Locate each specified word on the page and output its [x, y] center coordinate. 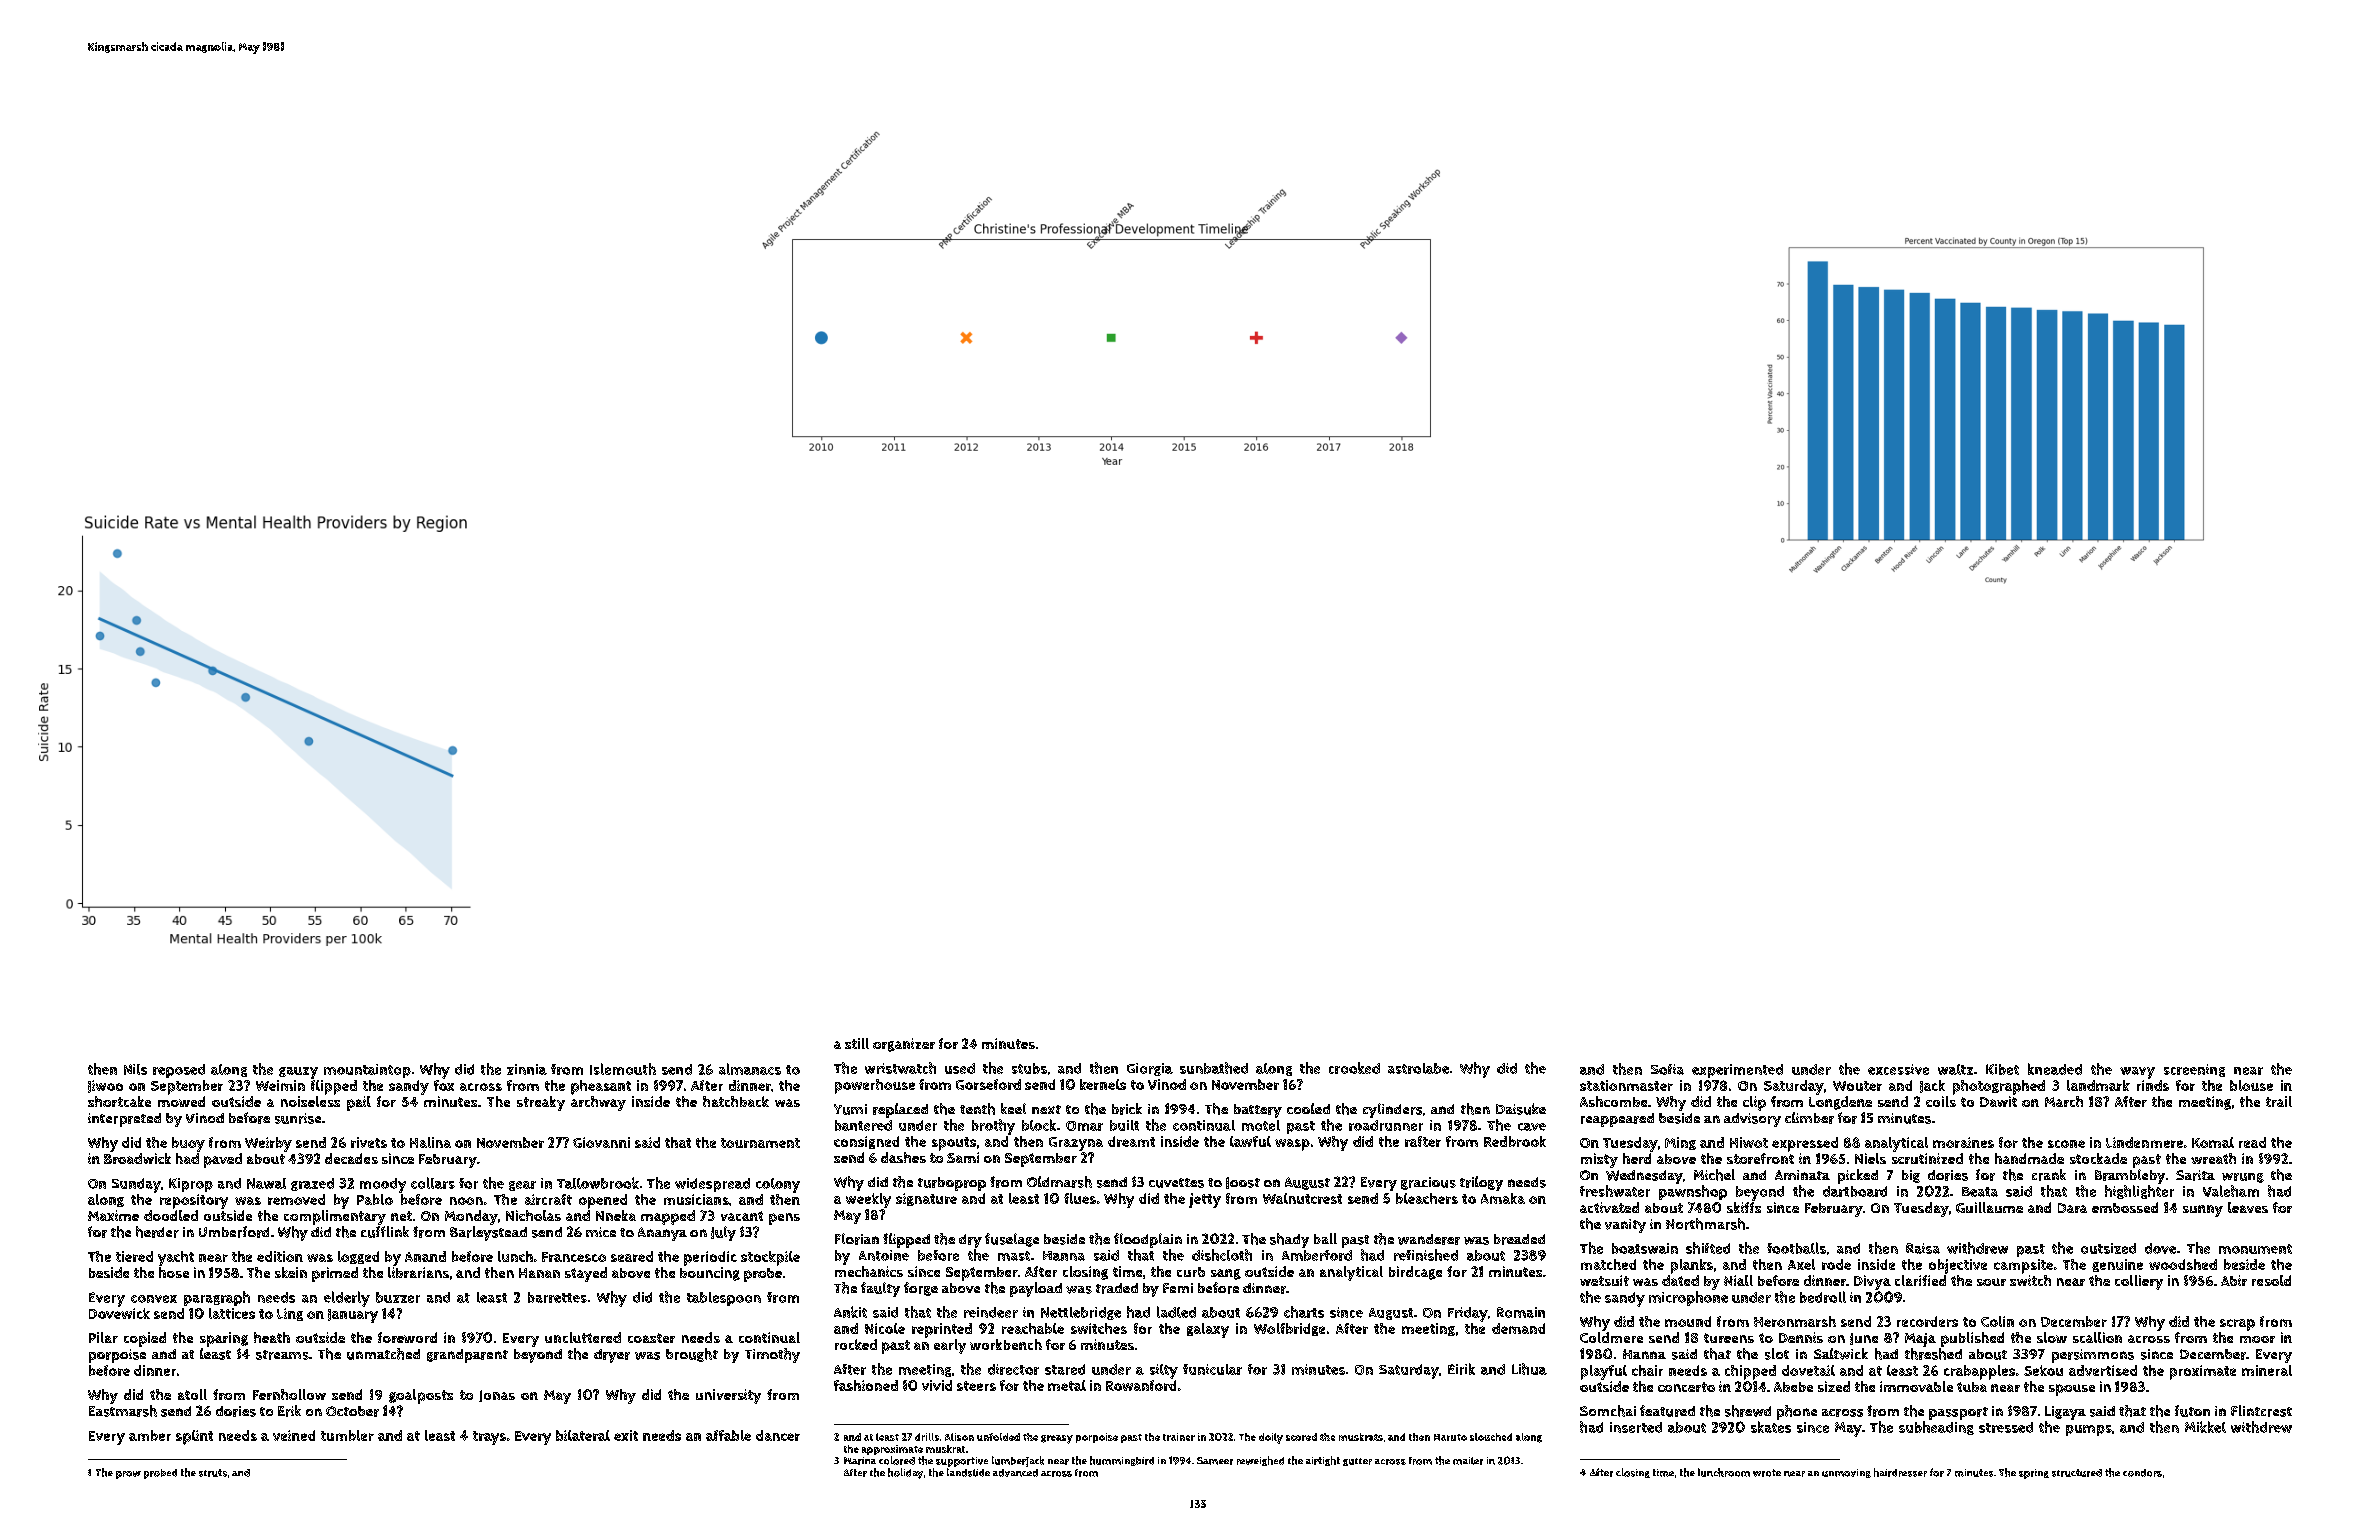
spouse [2072, 1390]
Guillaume [1989, 1207]
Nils [135, 1069]
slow [2052, 1337]
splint [194, 1437]
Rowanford [1141, 1385]
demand [1518, 1328]
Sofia [1667, 1069]
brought [692, 1355]
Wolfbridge [1289, 1329]
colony [778, 1185]
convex [154, 1299]
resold [2271, 1280]
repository [194, 1201]
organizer [904, 1045]
